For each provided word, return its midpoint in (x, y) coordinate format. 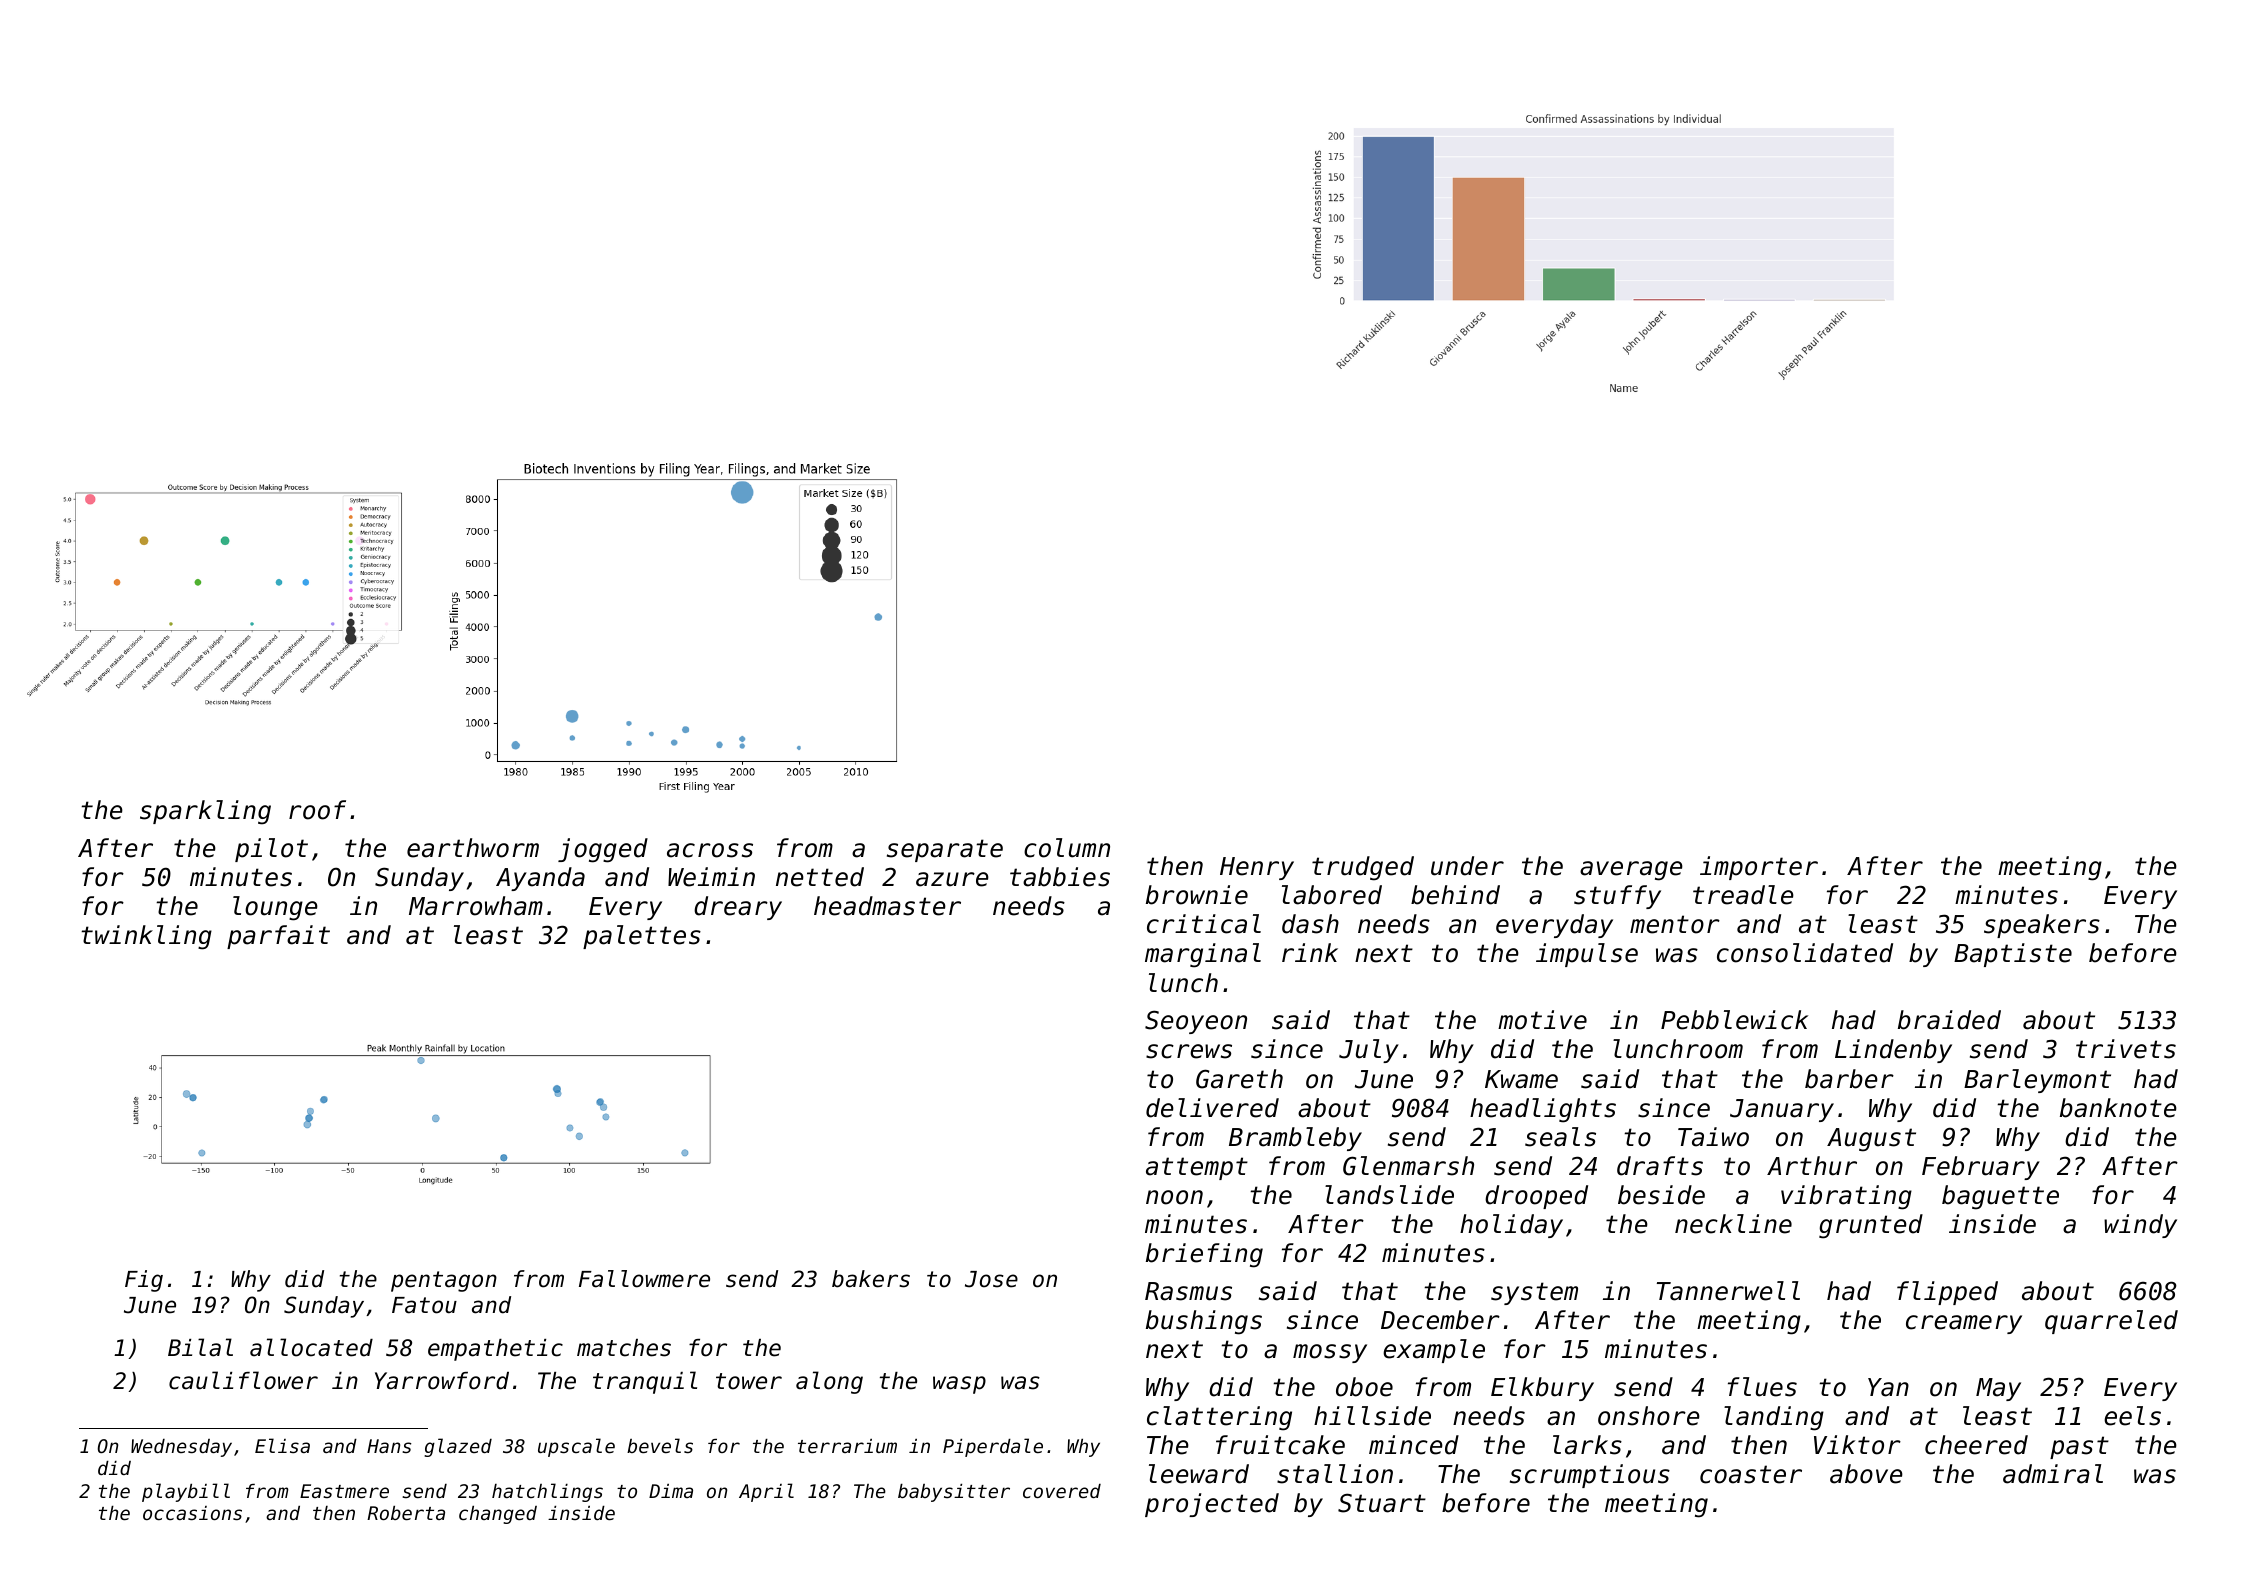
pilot (271, 850)
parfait (278, 937)
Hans (389, 1446)
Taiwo (1713, 1137)
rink (1310, 952)
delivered (1212, 1108)
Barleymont (2037, 1081)
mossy (1330, 1353)
